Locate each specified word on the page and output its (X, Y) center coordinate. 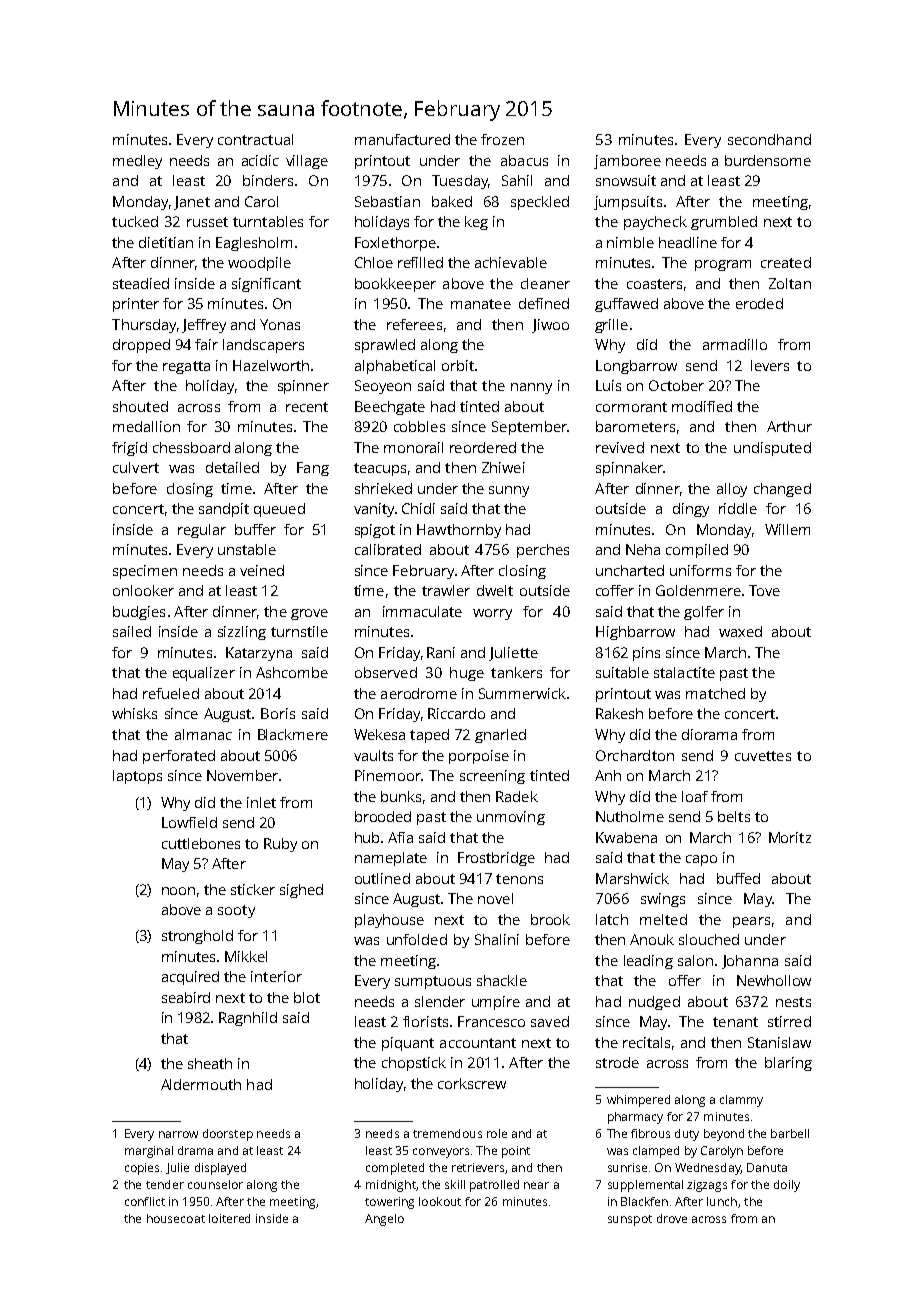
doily (787, 1186)
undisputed (772, 449)
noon (178, 891)
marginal (149, 1152)
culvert (136, 467)
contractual (255, 139)
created (786, 262)
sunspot (630, 1220)
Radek (517, 796)
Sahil (517, 180)
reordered (483, 447)
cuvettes (763, 756)
